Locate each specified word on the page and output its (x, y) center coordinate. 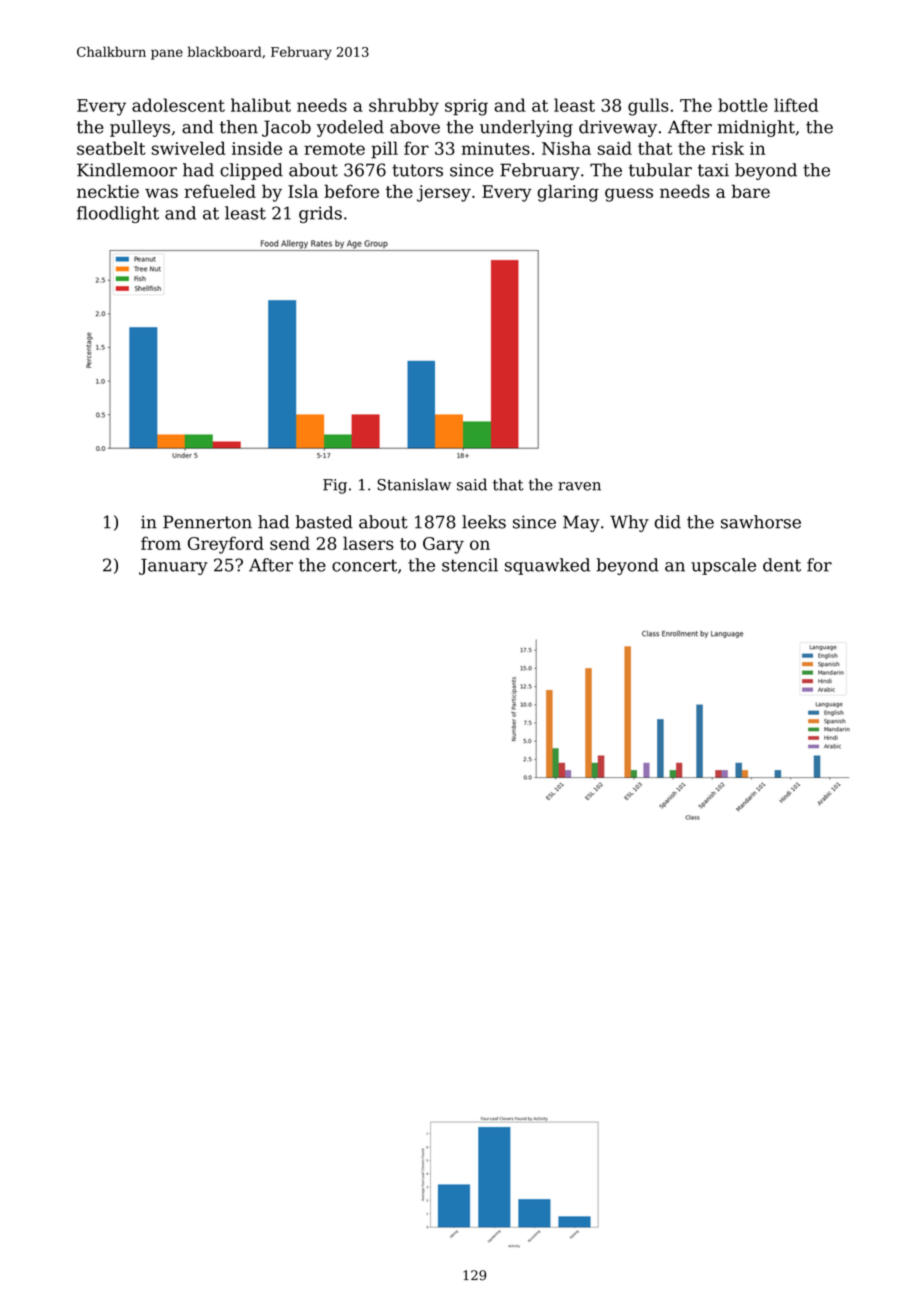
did (668, 522)
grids (320, 214)
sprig (466, 107)
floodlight (118, 214)
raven (579, 486)
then (239, 127)
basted (324, 522)
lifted (796, 105)
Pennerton (207, 522)
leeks (484, 522)
